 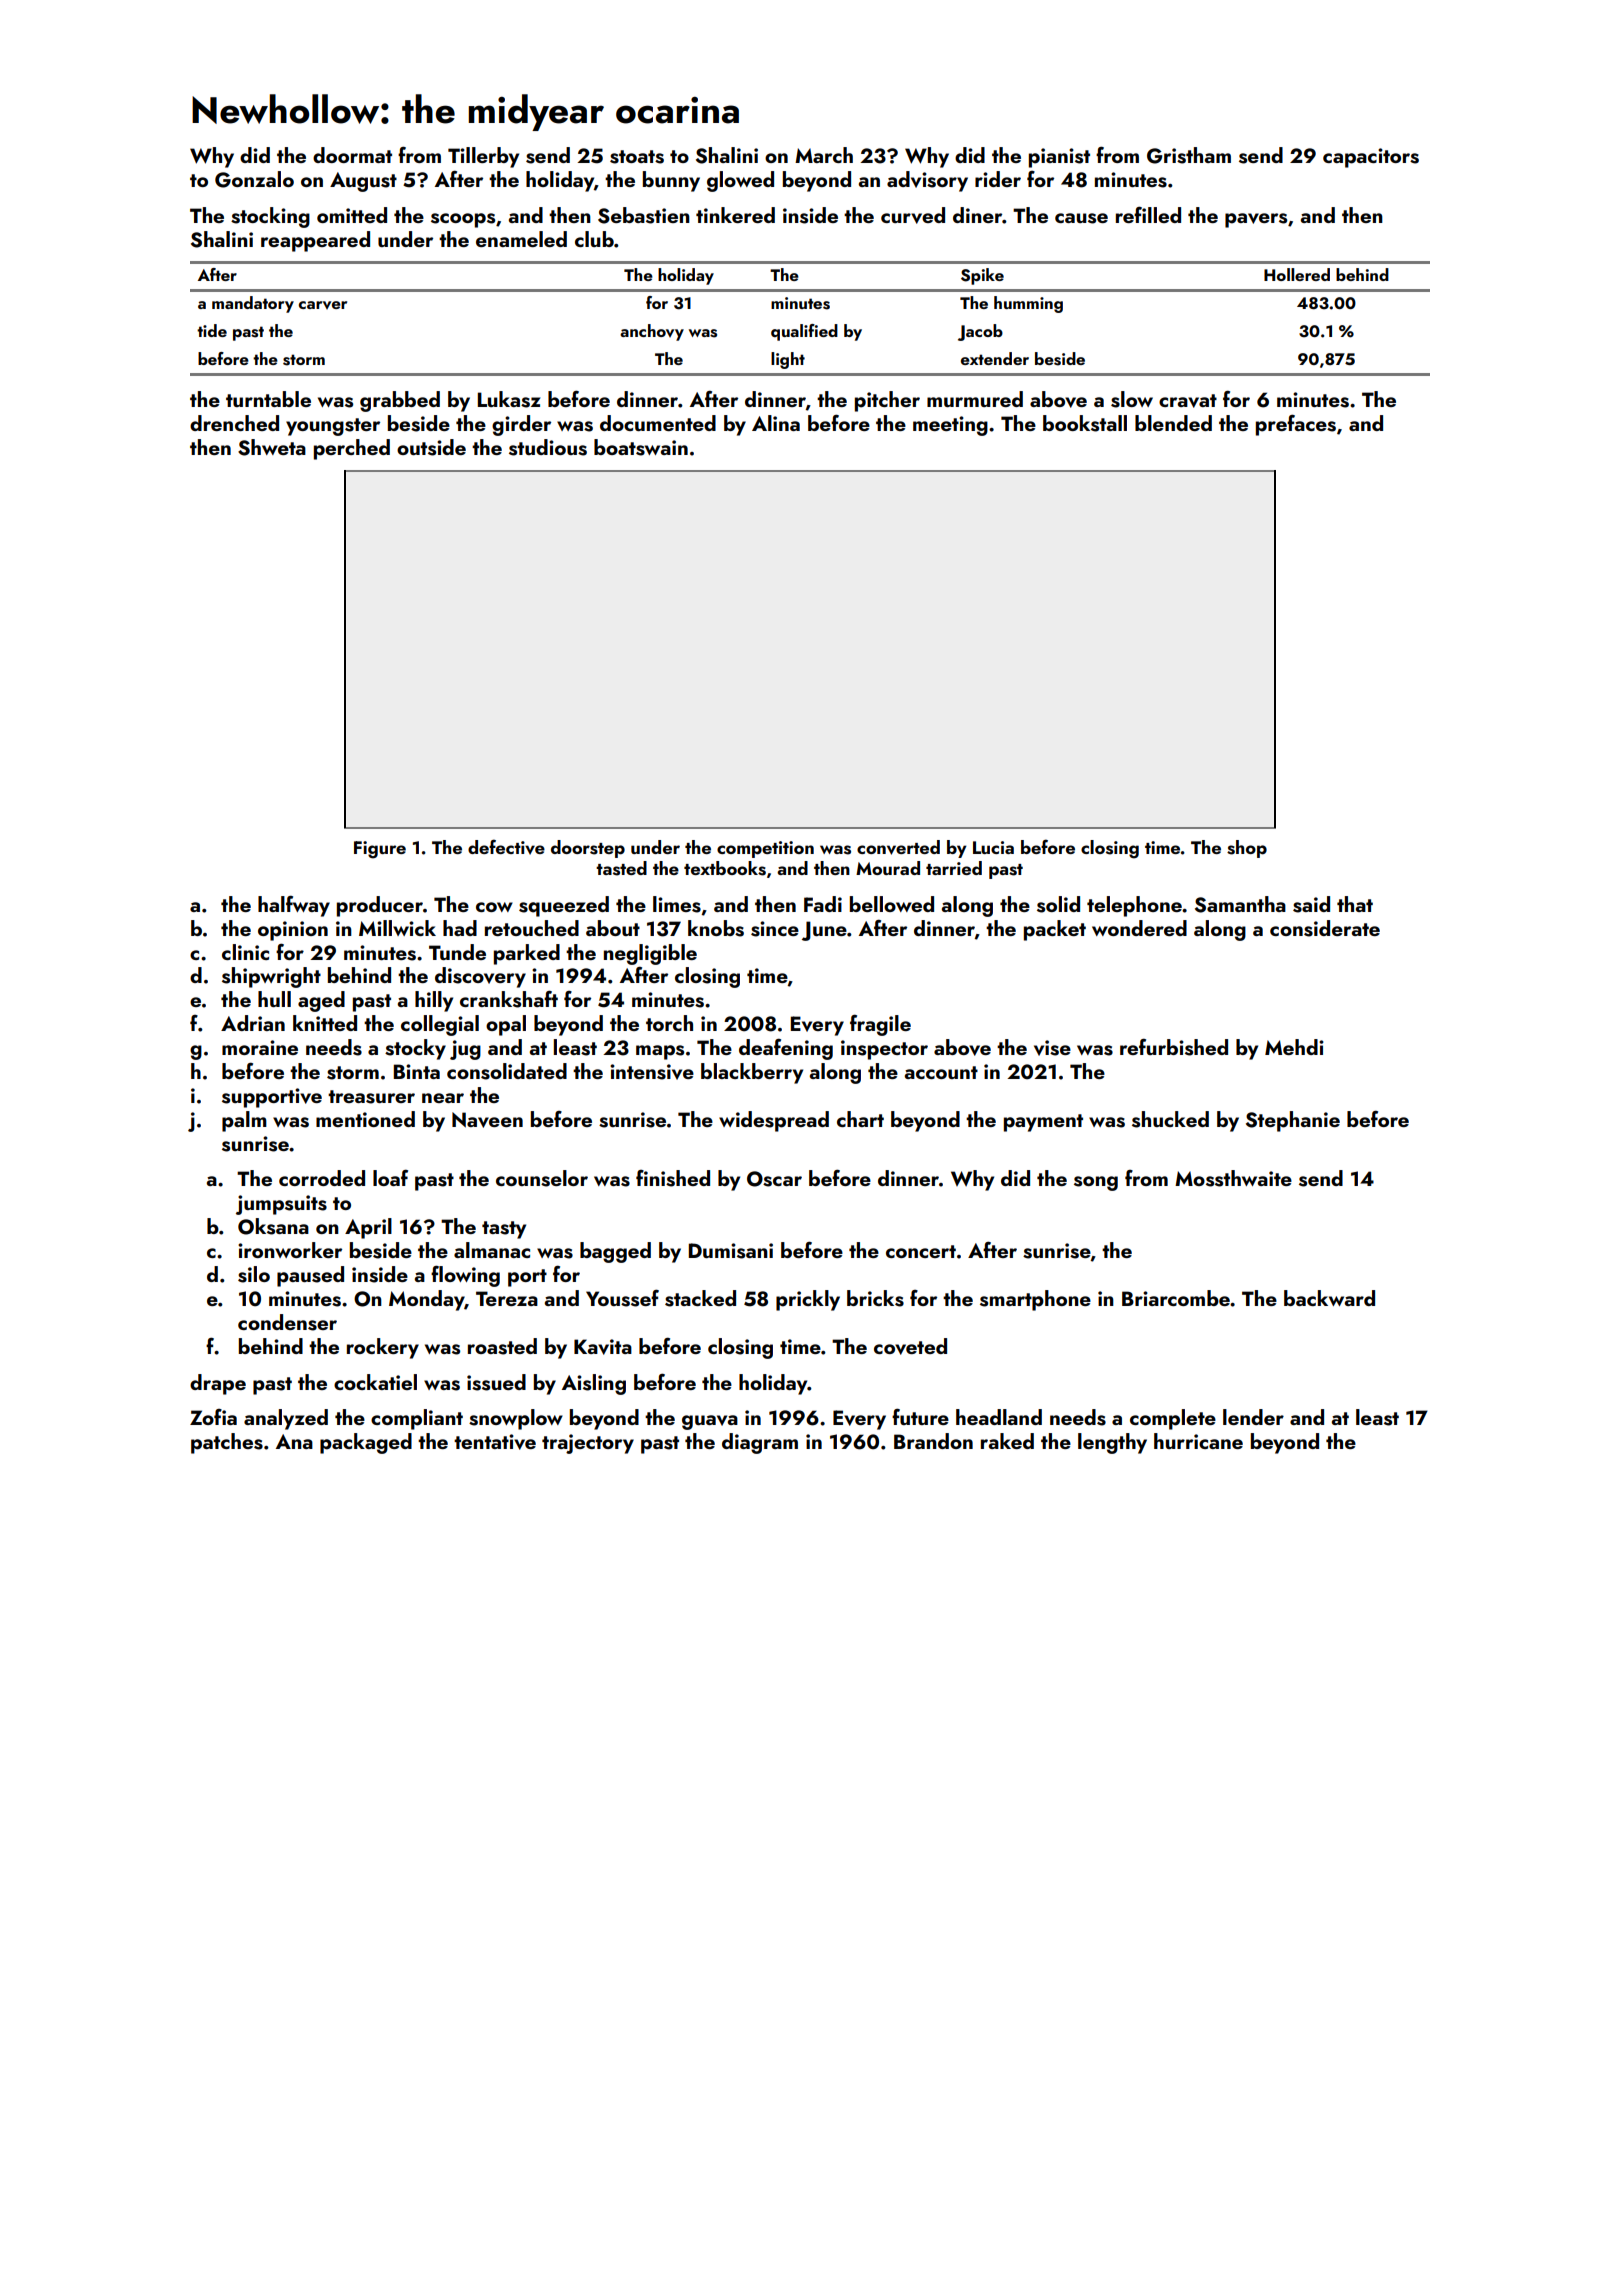 I want to click on blackberry, so click(x=752, y=1073).
